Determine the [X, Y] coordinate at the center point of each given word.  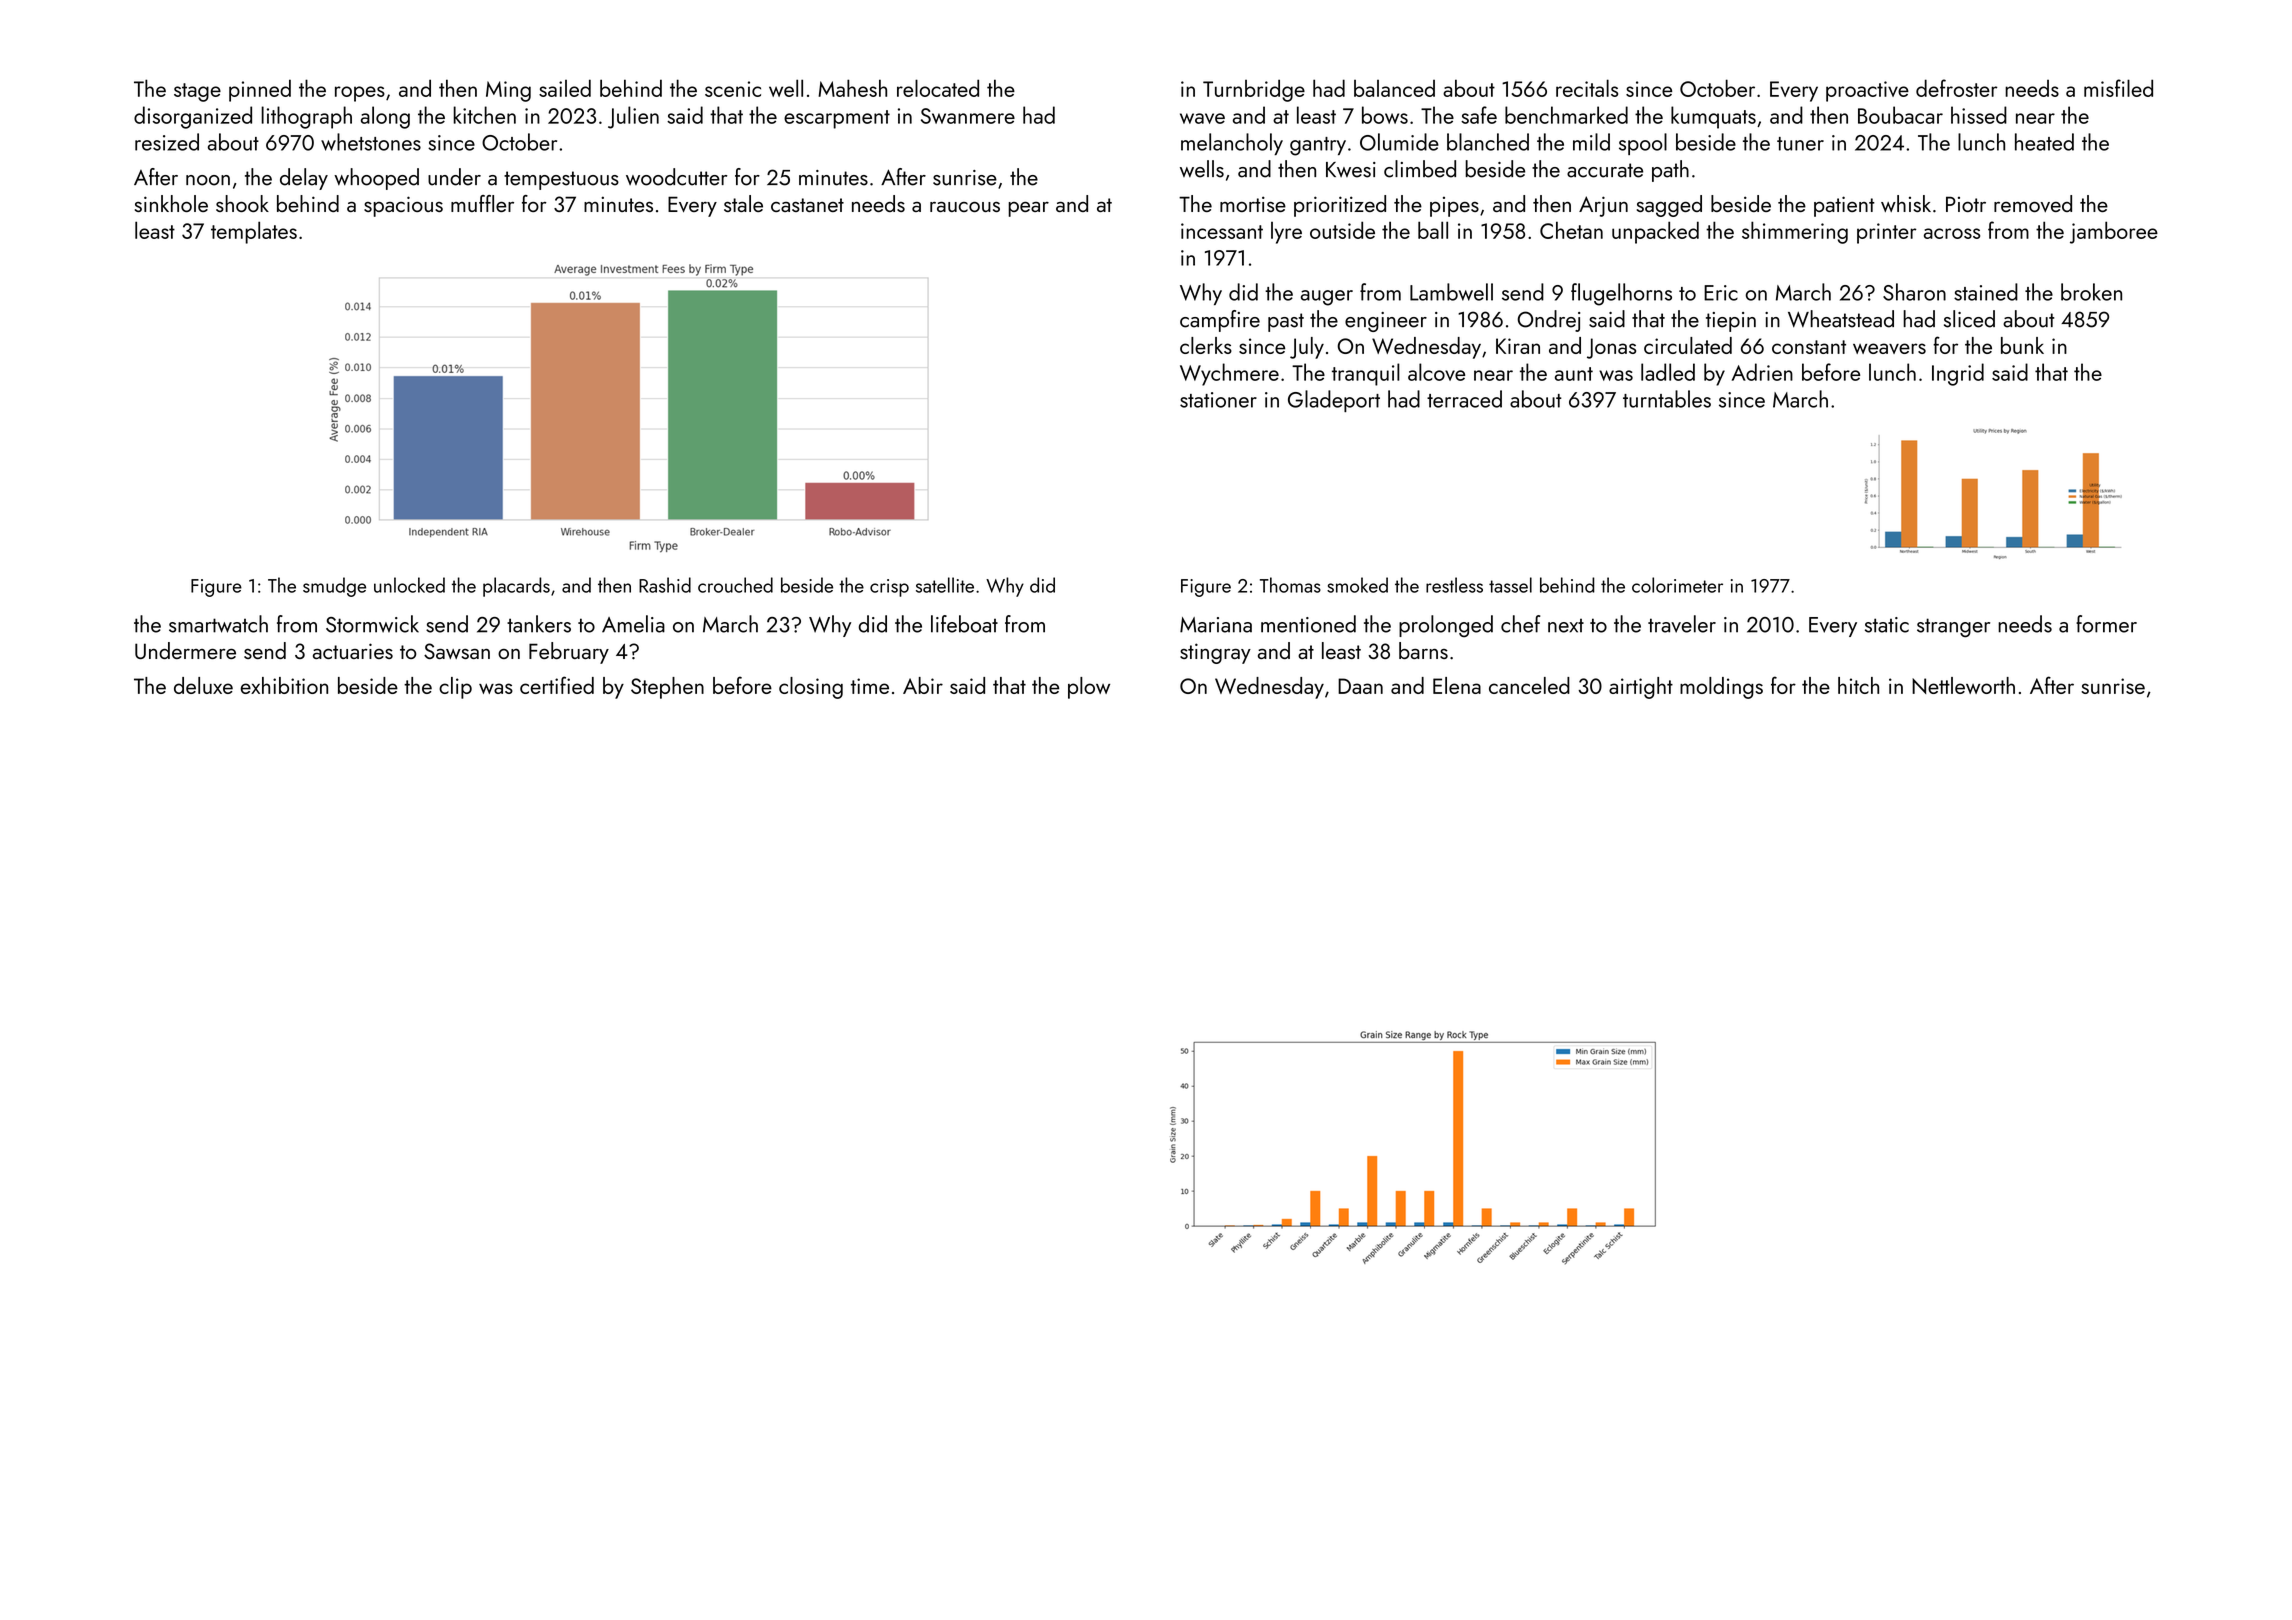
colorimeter [1677, 585]
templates [254, 232]
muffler [482, 203]
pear [1028, 209]
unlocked [409, 585]
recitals [1587, 88]
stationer [1218, 400]
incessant [1222, 231]
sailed [565, 88]
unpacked [1655, 232]
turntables [1667, 399]
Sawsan [457, 651]
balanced [1394, 88]
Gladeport [1334, 401]
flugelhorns [1621, 294]
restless [1454, 585]
